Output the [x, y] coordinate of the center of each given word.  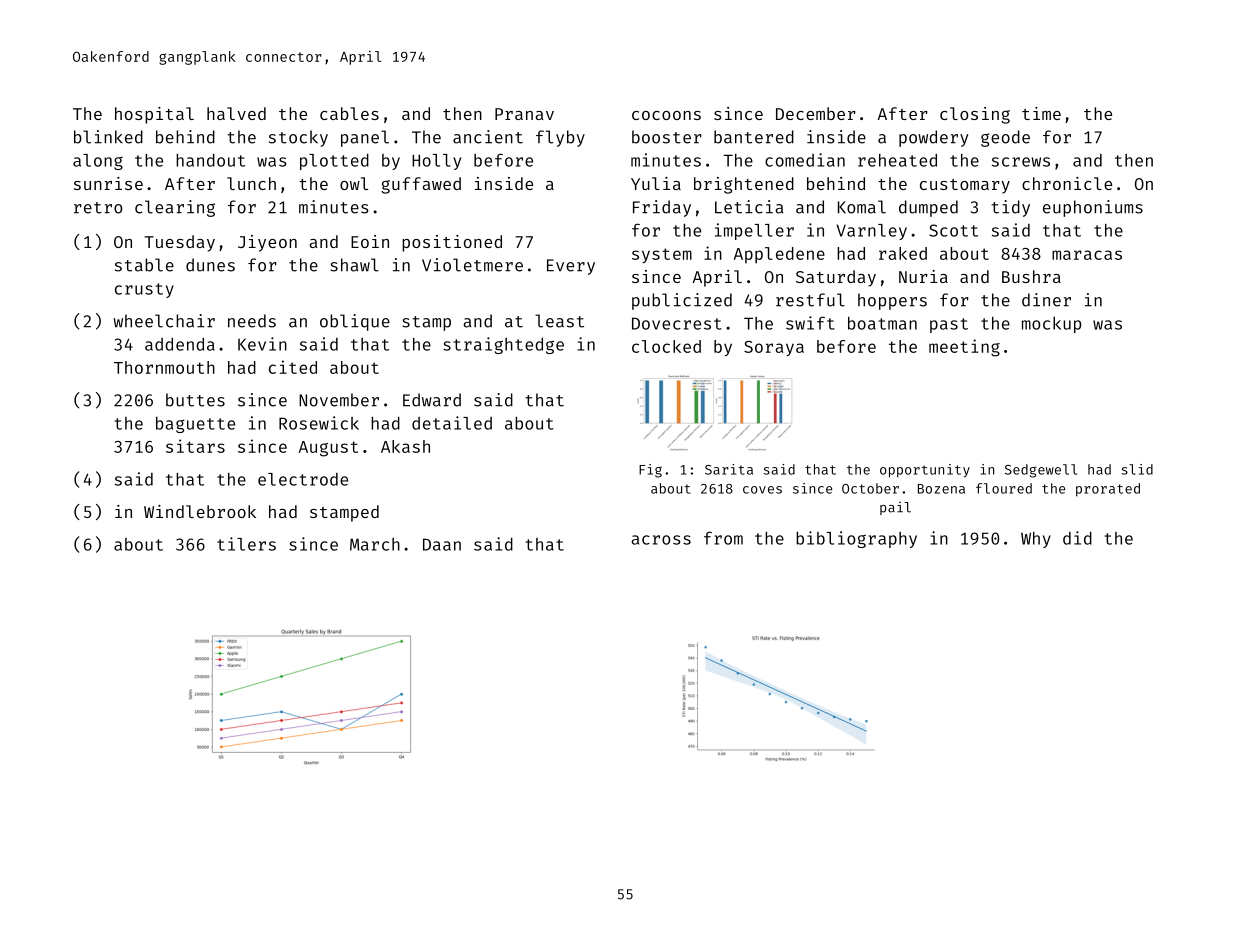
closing [975, 115]
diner [1046, 300]
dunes [210, 265]
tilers [246, 544]
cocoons [666, 115]
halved [236, 113]
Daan [442, 544]
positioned [452, 243]
